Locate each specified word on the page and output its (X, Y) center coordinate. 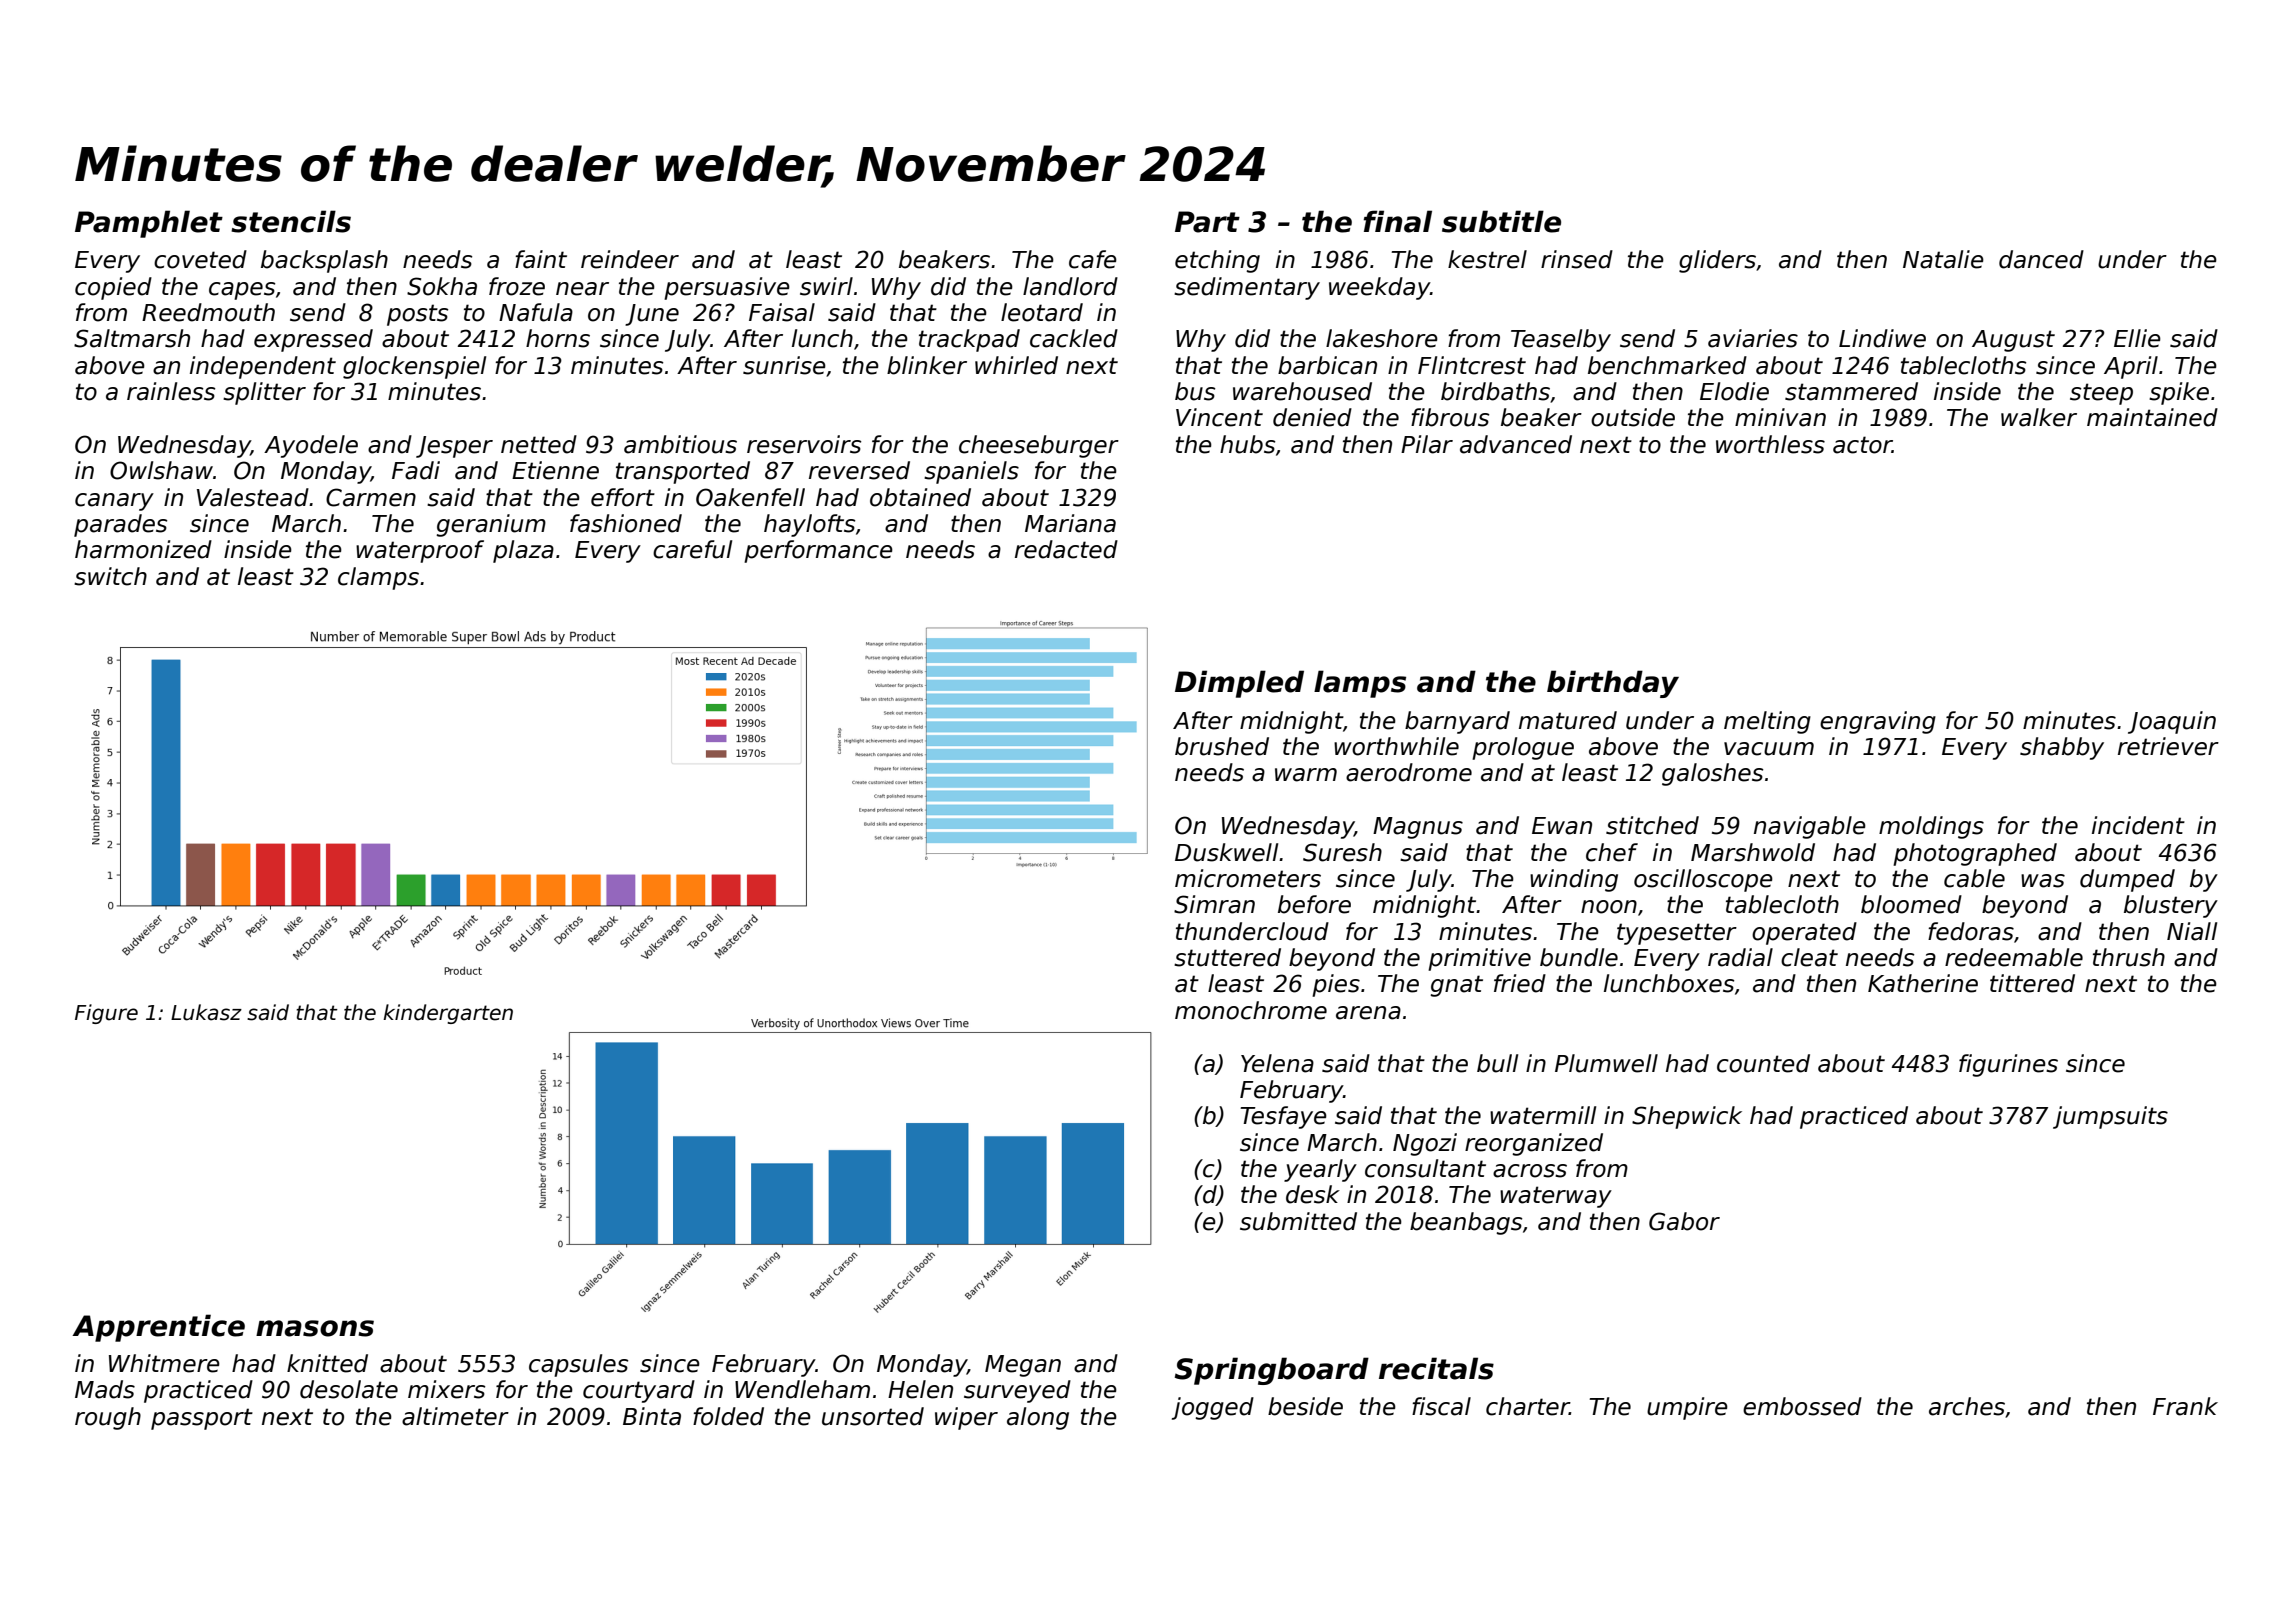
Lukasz (206, 1012)
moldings (1931, 827)
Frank (2185, 1406)
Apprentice (158, 1328)
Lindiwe (1882, 338)
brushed (1222, 746)
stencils (291, 221)
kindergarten (448, 1014)
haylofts (809, 525)
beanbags (1466, 1223)
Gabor (1684, 1221)
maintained (2152, 417)
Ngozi (1425, 1144)
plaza (523, 551)
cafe (1093, 259)
